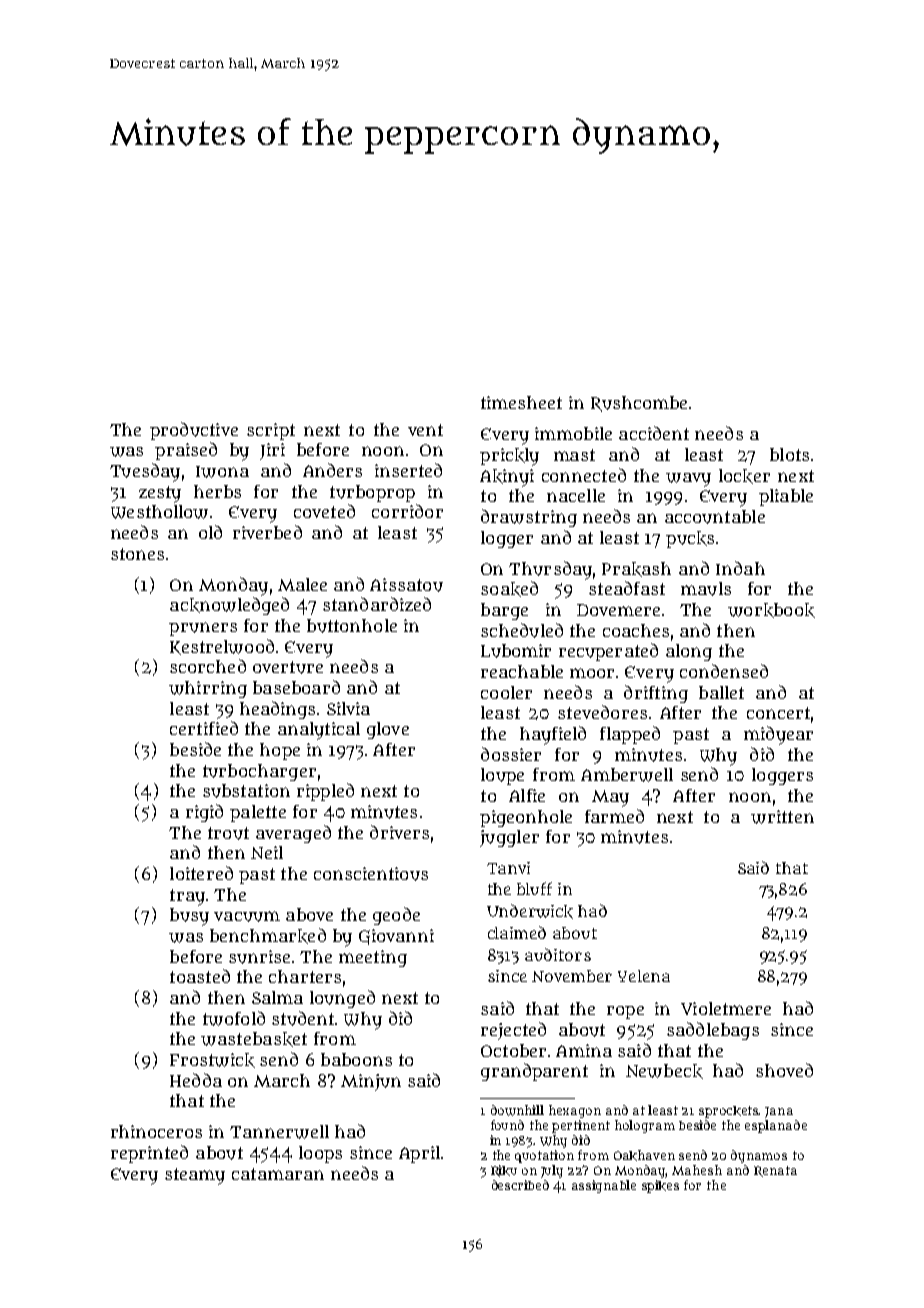 The image size is (924, 1308). What do you see at coordinates (654, 433) in the page?
I see `accident` at bounding box center [654, 433].
